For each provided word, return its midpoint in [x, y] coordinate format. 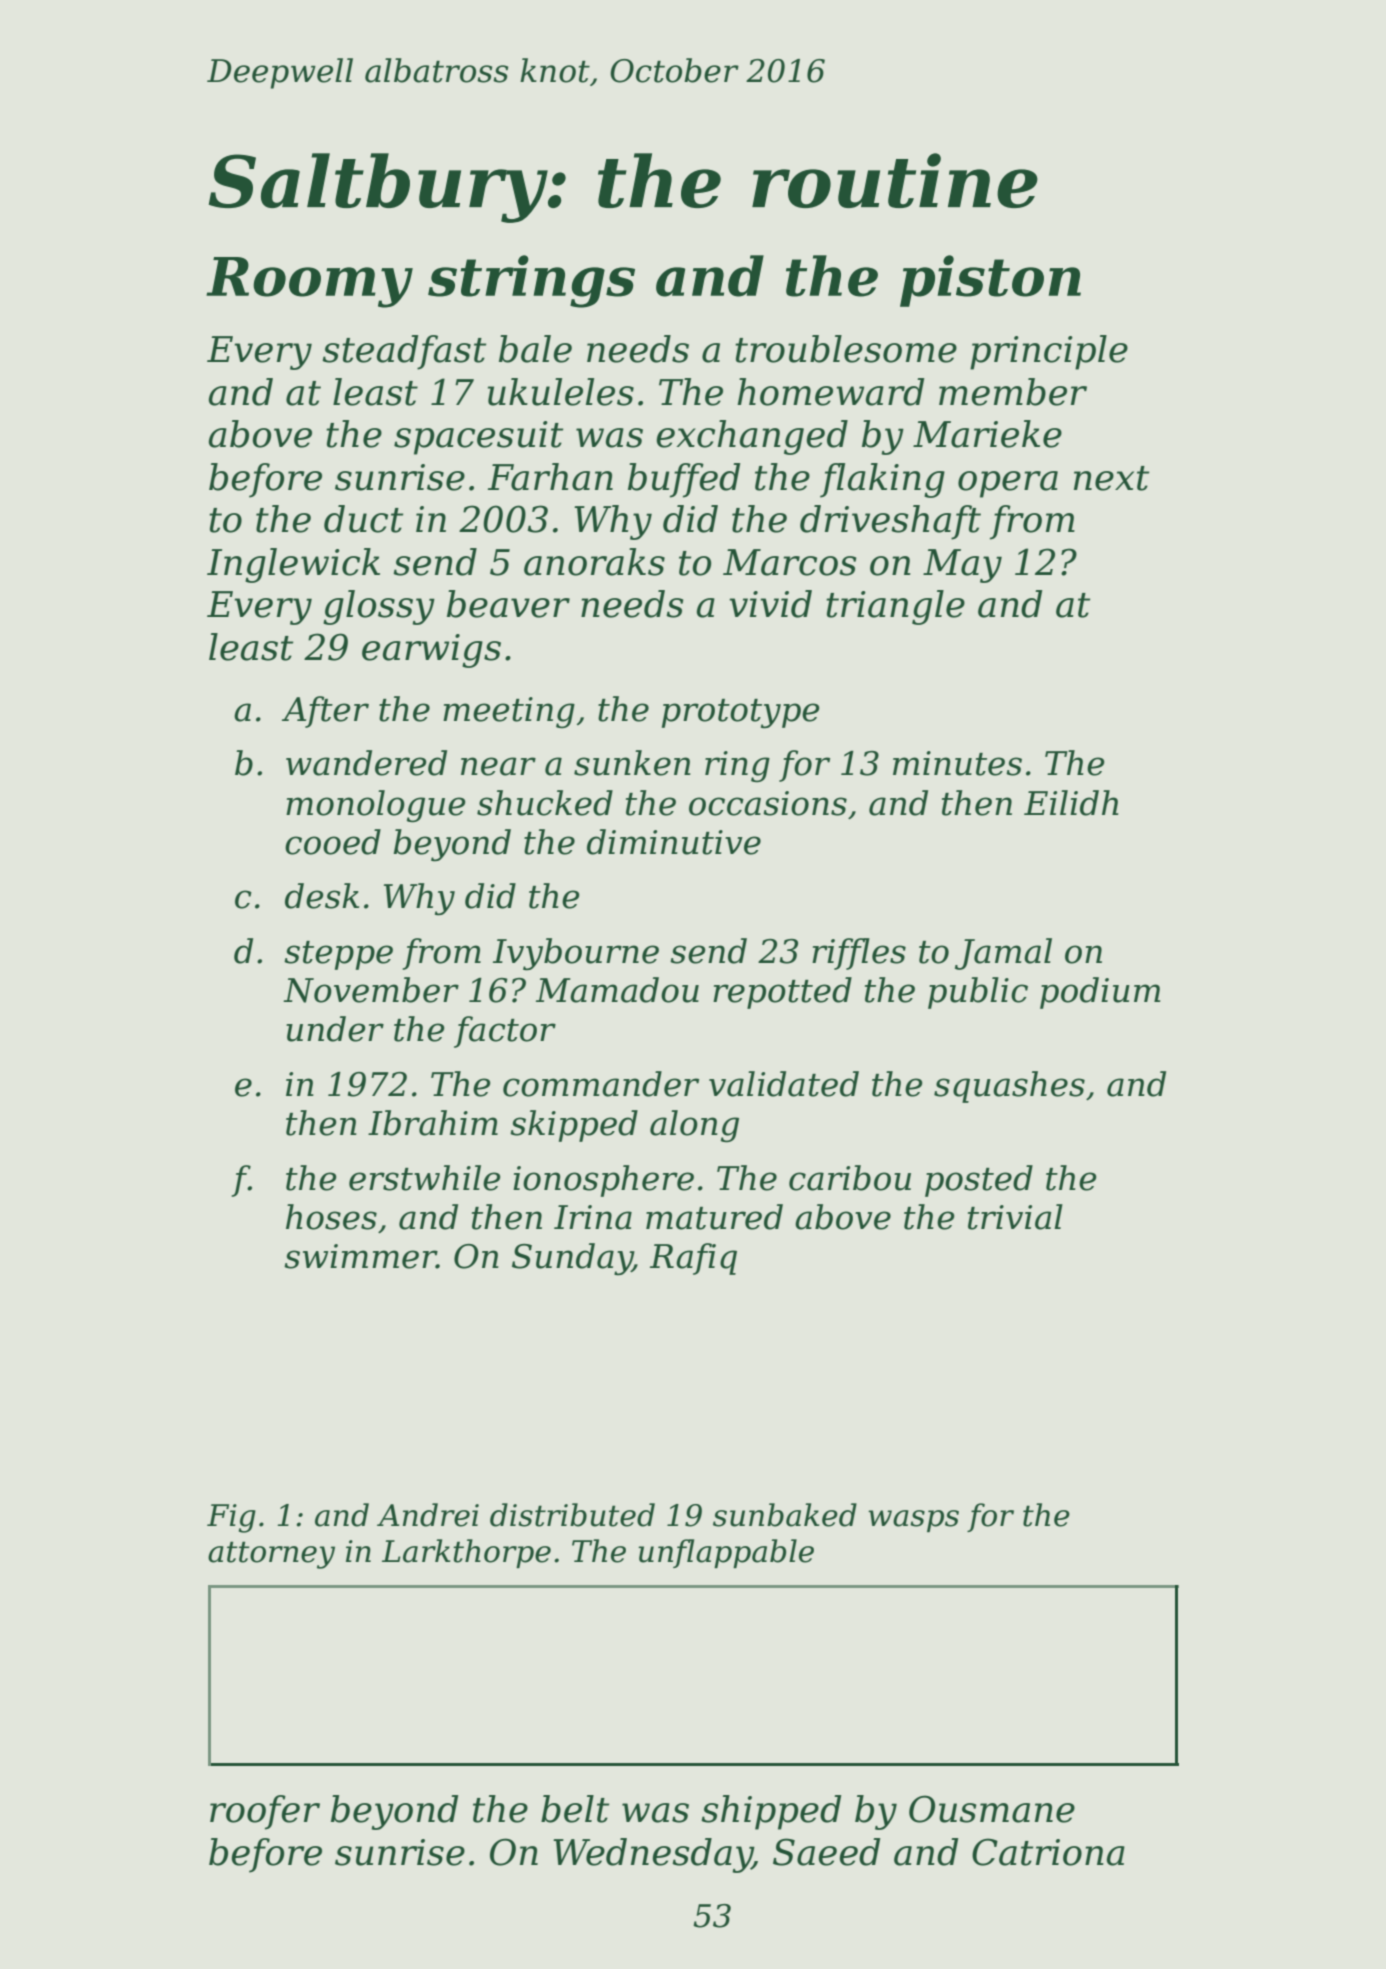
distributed [572, 1515]
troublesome [846, 349]
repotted [782, 993]
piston [990, 281]
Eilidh [1071, 803]
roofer [265, 1812]
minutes [957, 763]
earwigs [431, 651]
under [335, 1029]
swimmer [360, 1256]
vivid [770, 604]
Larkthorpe [466, 1553]
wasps [913, 1521]
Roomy [309, 282]
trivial [1015, 1217]
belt [575, 1809]
